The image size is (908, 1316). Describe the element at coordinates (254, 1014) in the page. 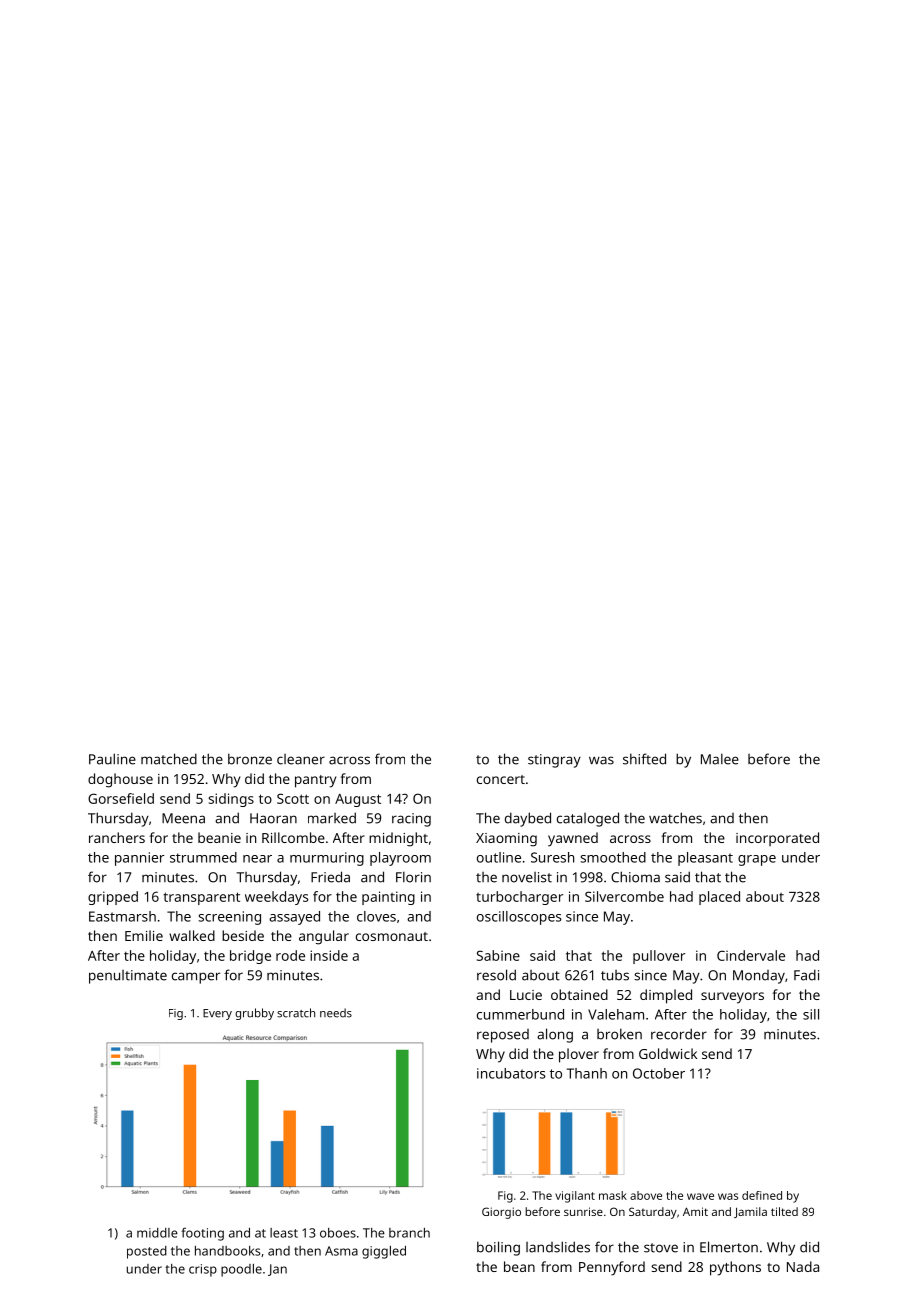

I see `grubby` at that location.
